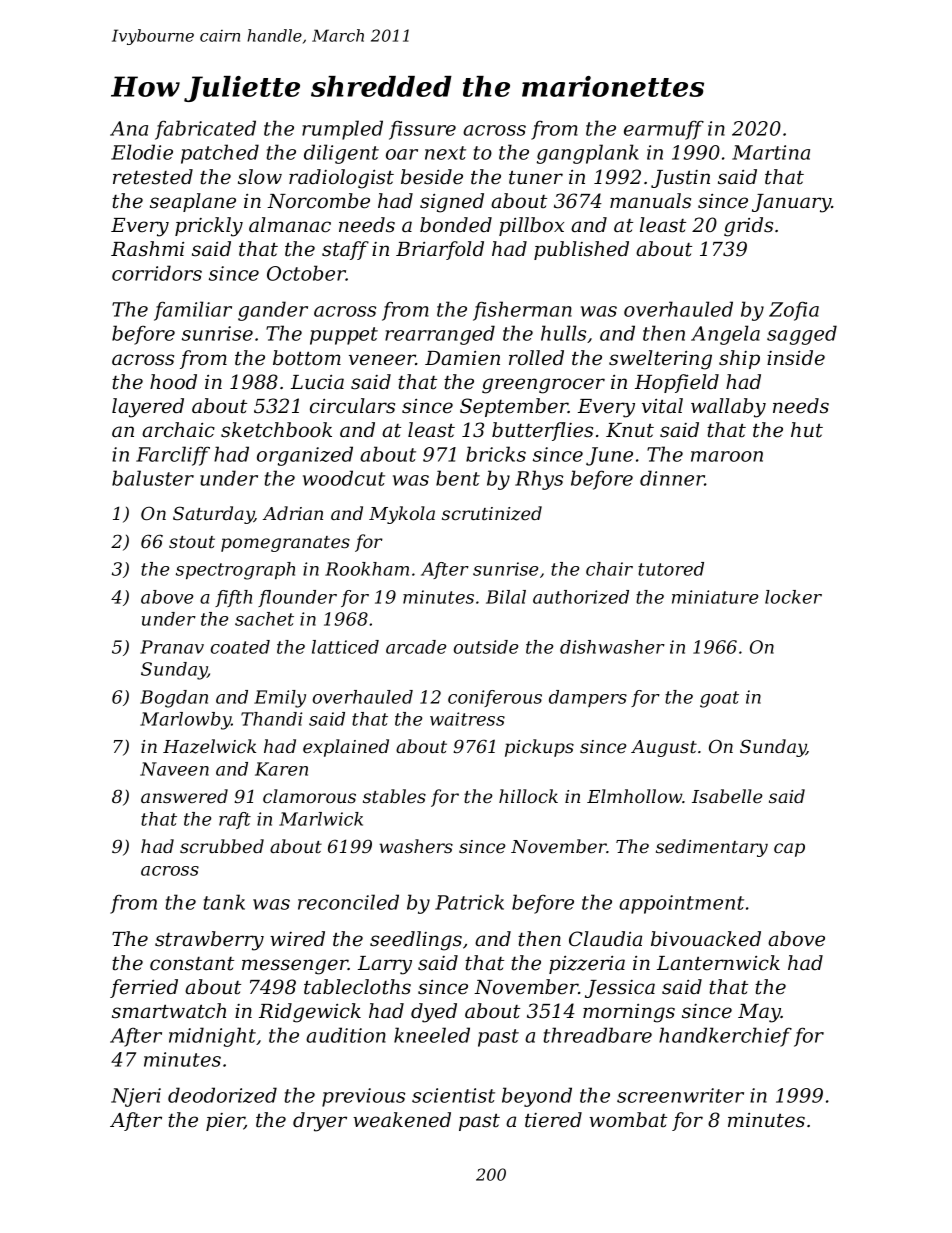 The image size is (952, 1233). What do you see at coordinates (136, 1097) in the page?
I see `Njeri` at bounding box center [136, 1097].
